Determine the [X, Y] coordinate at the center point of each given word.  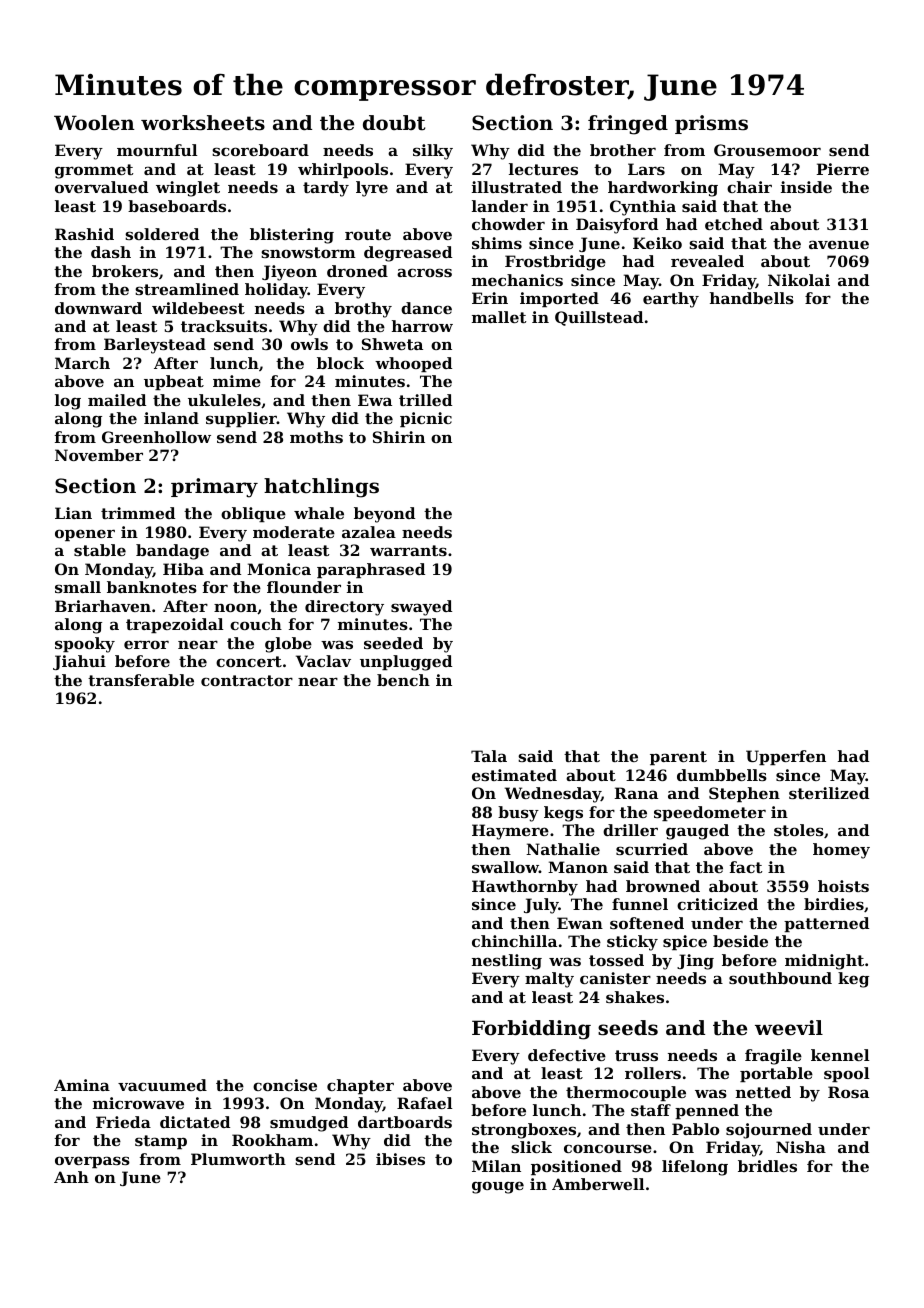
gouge [498, 1187]
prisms [711, 124]
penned [707, 1111]
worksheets [203, 123]
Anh [71, 1177]
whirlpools [343, 170]
